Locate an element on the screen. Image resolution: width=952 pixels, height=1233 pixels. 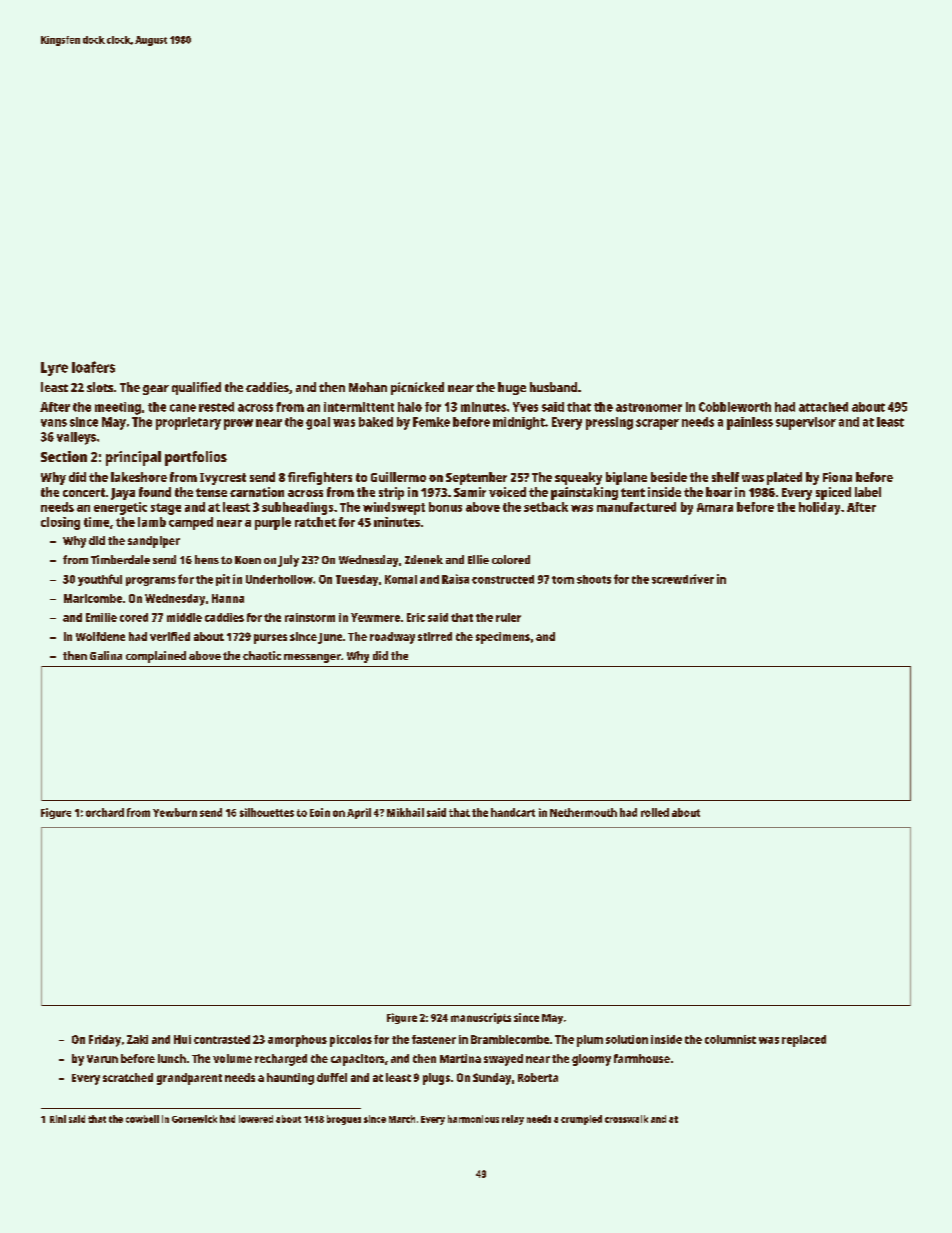
rested is located at coordinates (216, 407).
